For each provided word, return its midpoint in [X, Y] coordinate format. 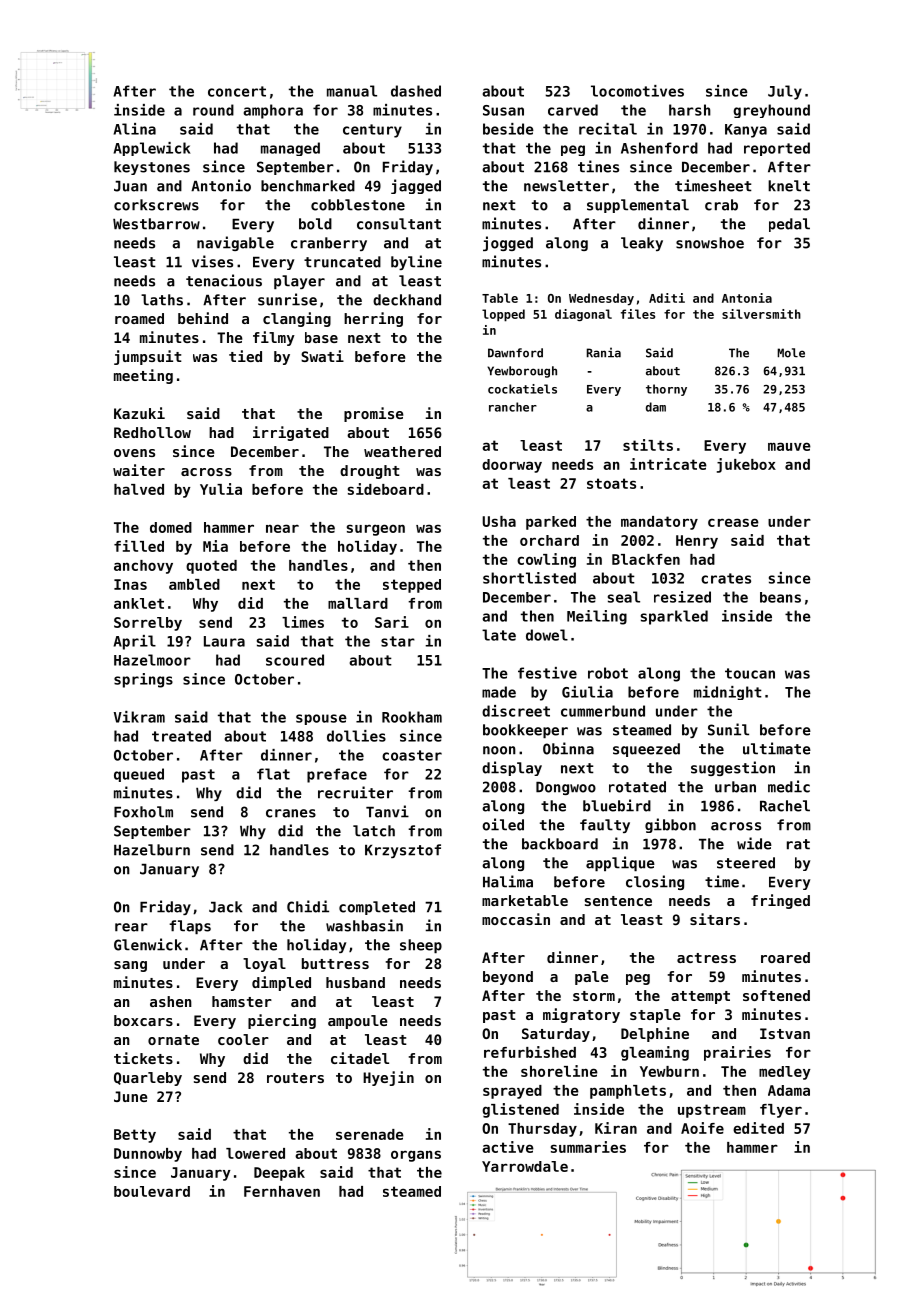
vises [212, 261]
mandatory [659, 523]
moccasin [516, 919]
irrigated [291, 433]
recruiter [355, 792]
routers [295, 1078]
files [638, 314]
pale [592, 978]
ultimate [777, 748]
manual [352, 91]
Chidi [308, 906]
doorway [512, 466]
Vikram [139, 717]
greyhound [771, 111]
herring [373, 319]
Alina [135, 129]
